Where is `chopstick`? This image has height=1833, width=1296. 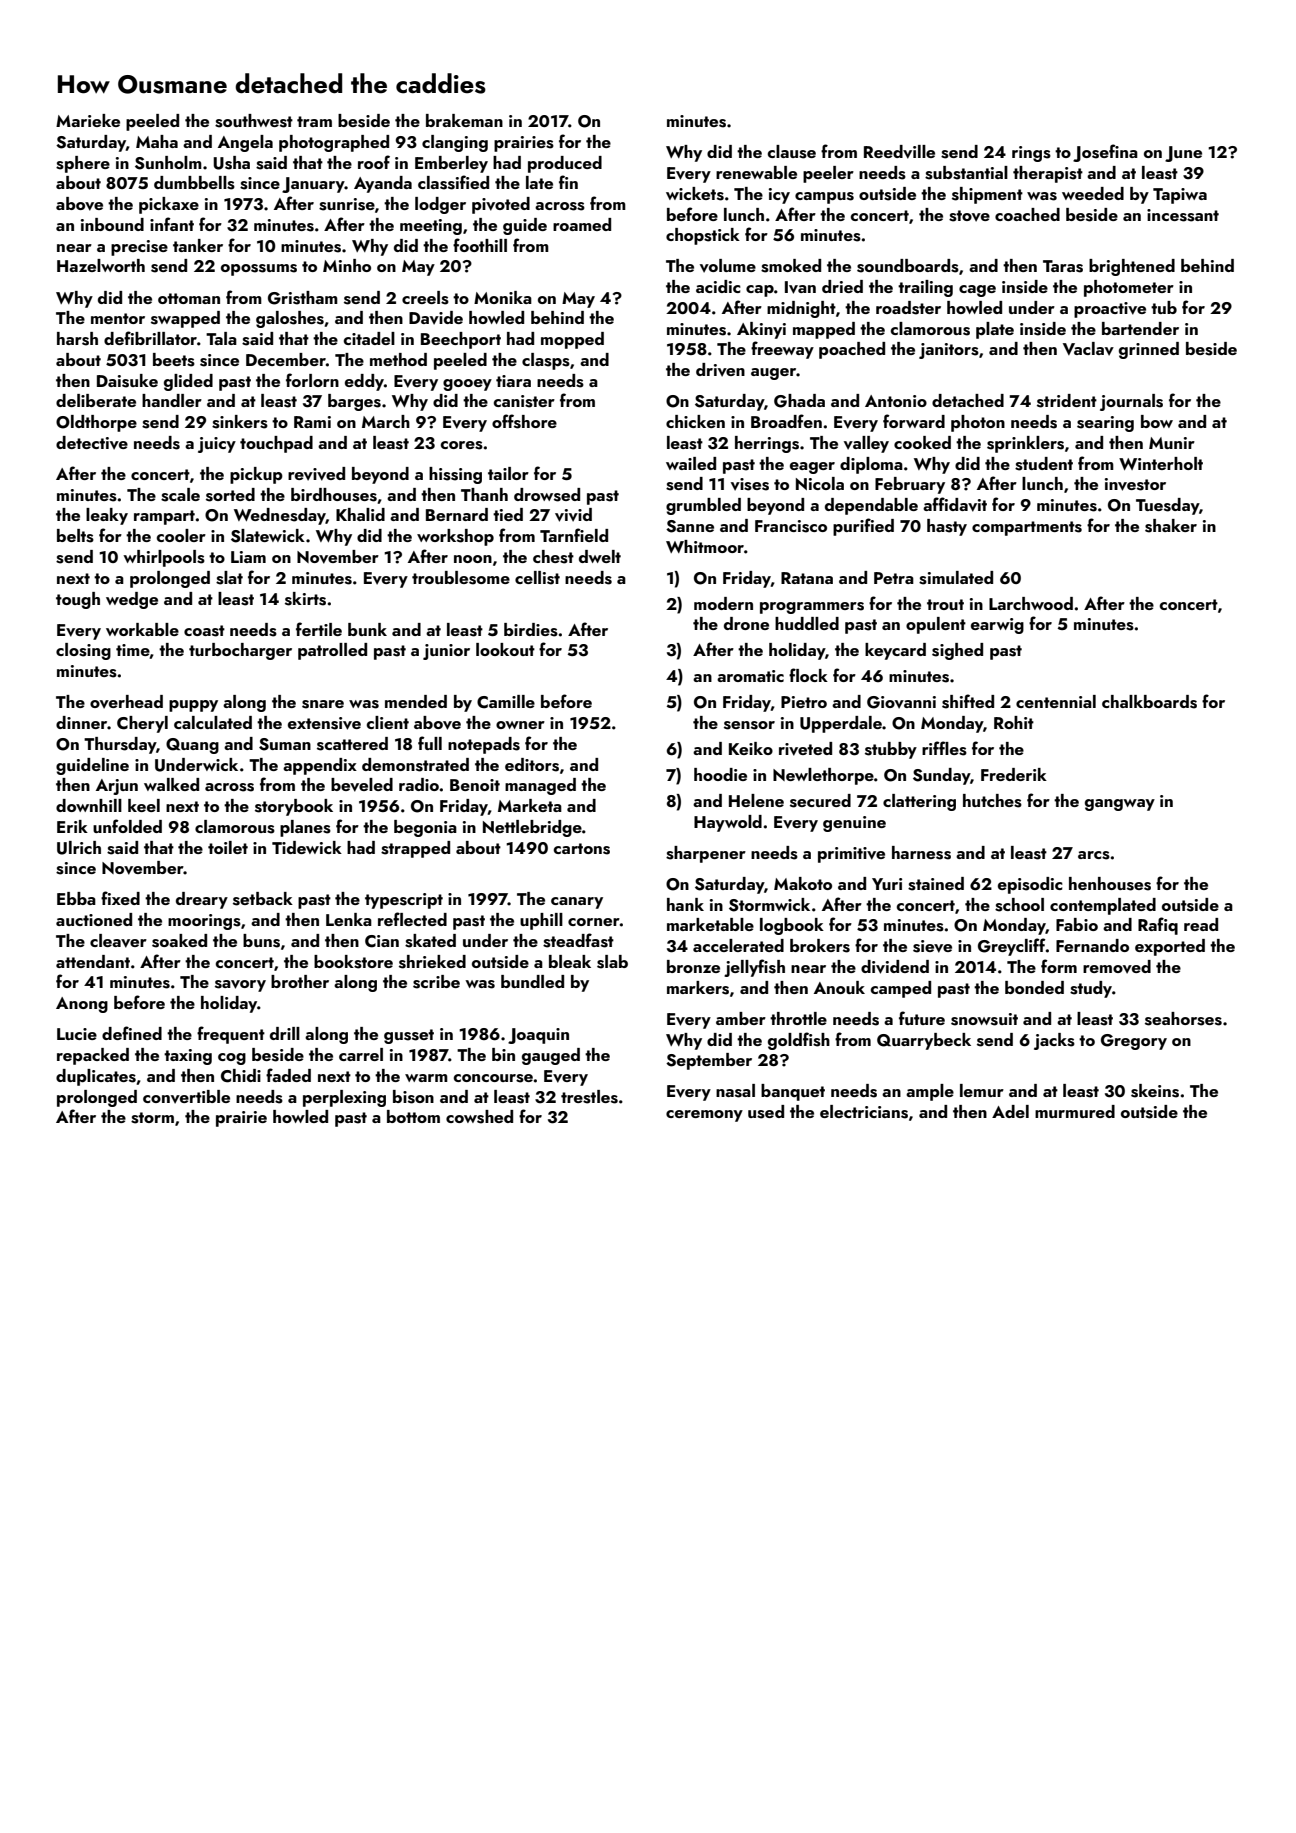 chopstick is located at coordinates (703, 236).
